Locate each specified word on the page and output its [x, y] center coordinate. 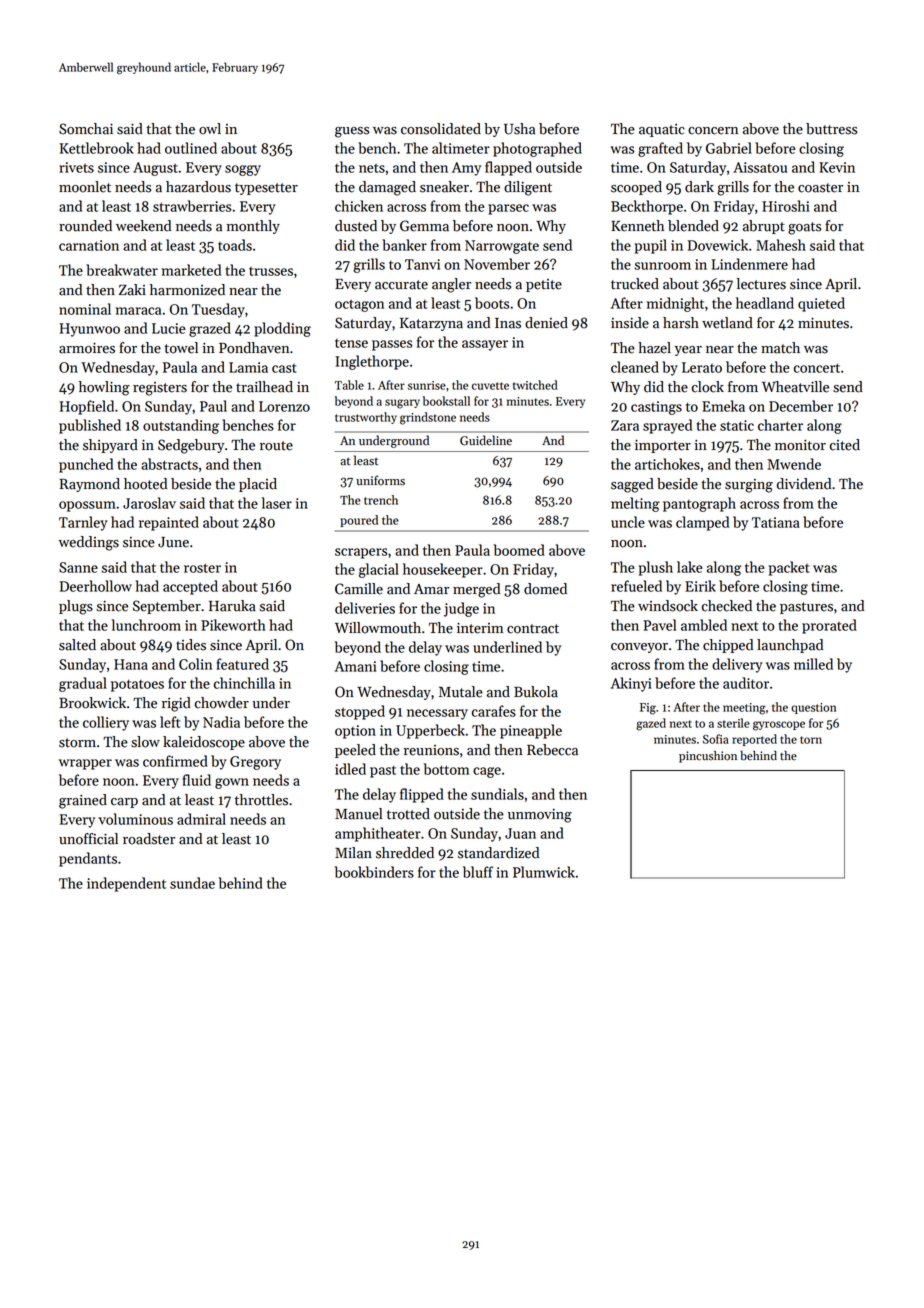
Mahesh [781, 245]
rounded [85, 226]
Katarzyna [431, 324]
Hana [131, 664]
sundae [192, 883]
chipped [728, 646]
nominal [85, 309]
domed [545, 589]
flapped [508, 168]
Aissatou [760, 167]
